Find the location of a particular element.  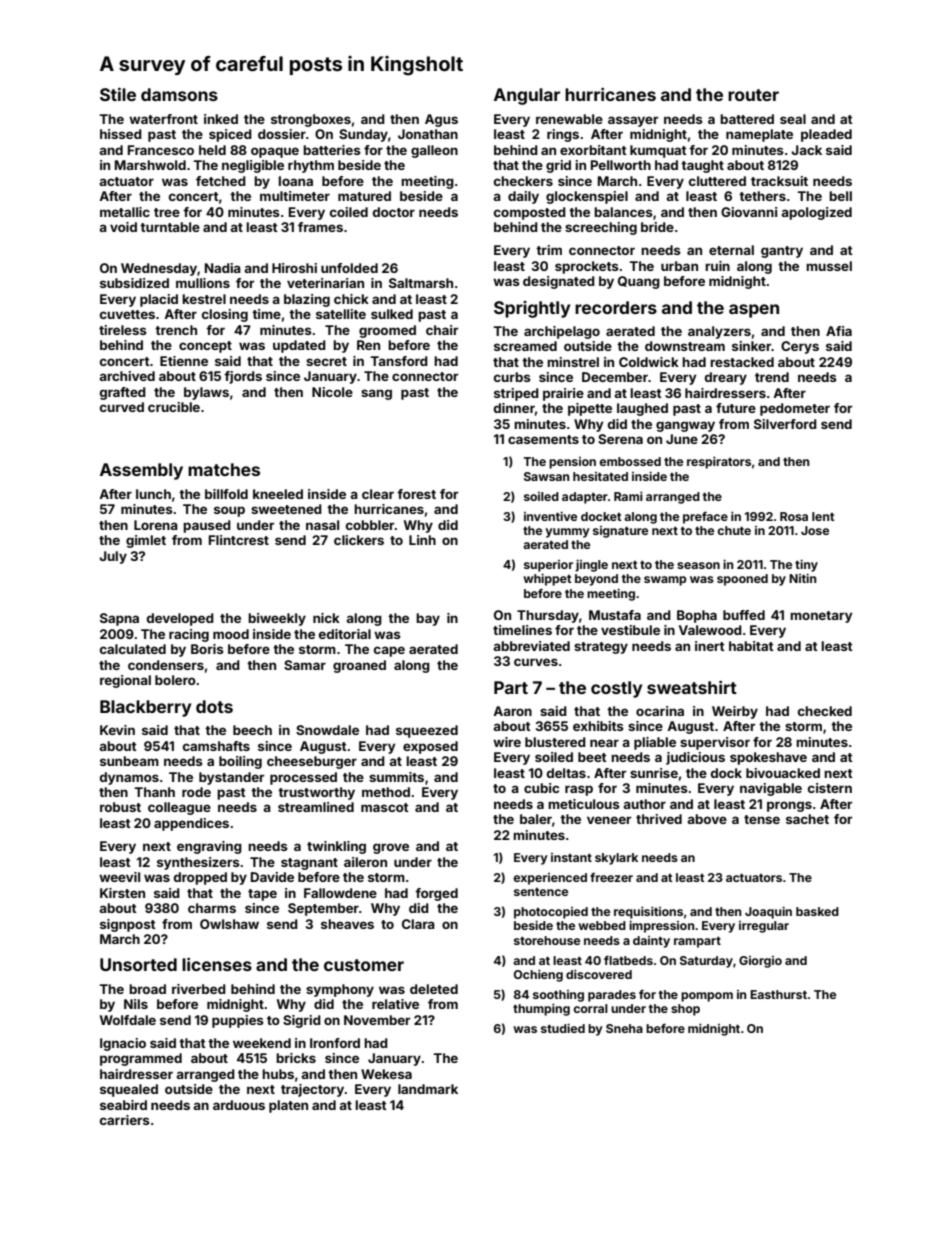

blustered is located at coordinates (555, 742).
